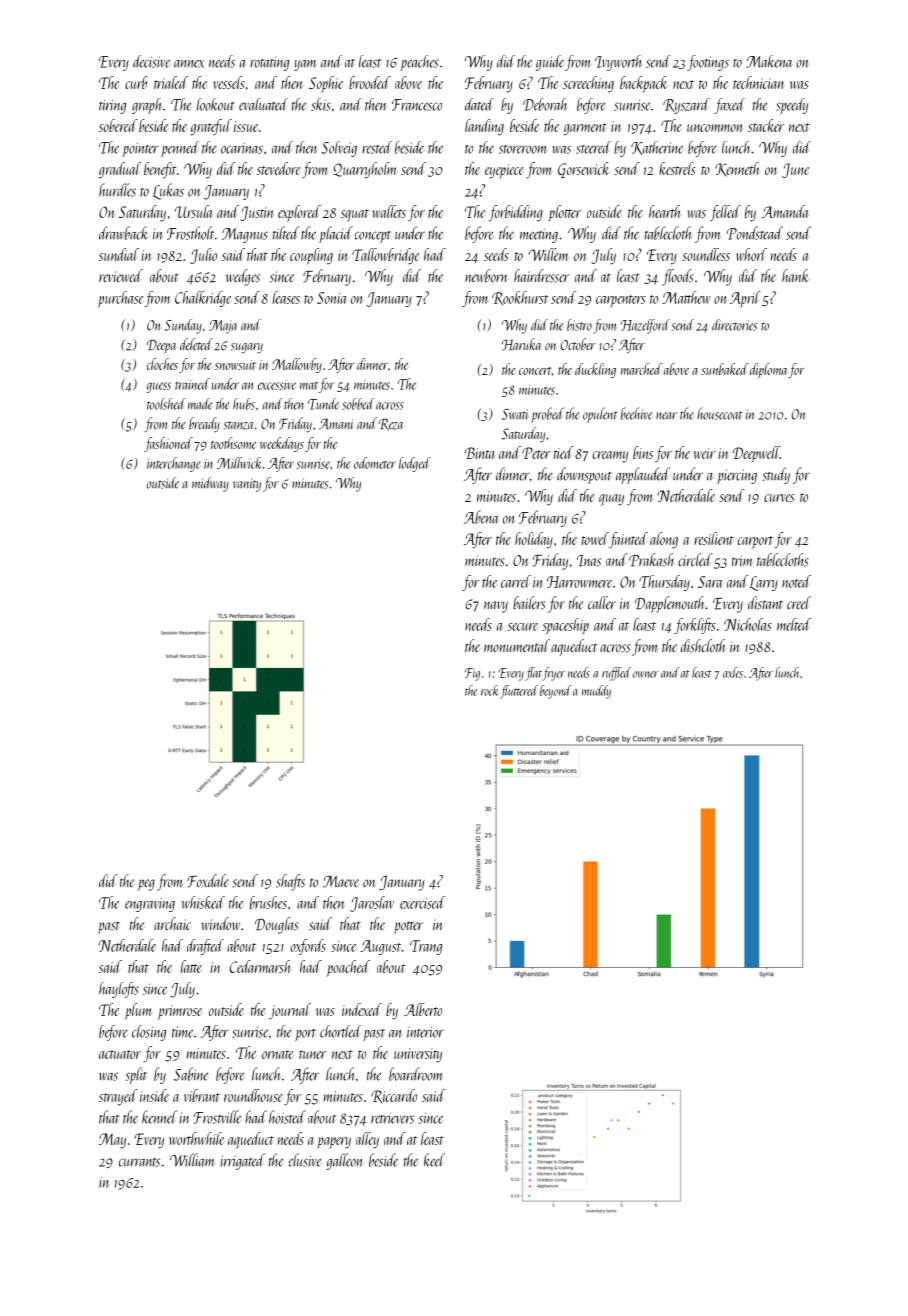 The width and height of the image is (908, 1316). What do you see at coordinates (247, 485) in the image?
I see `vanity` at bounding box center [247, 485].
